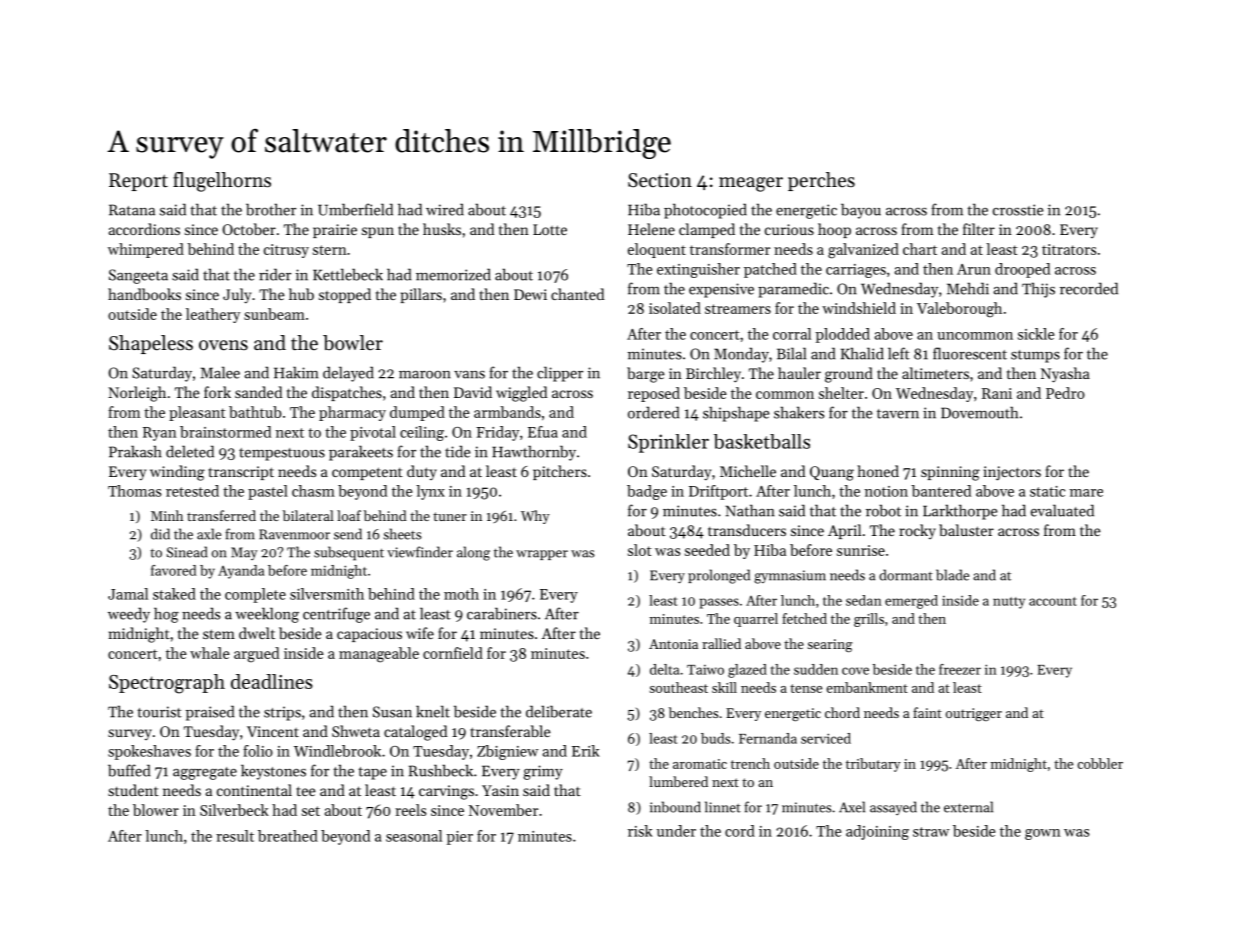 The height and width of the screenshot is (952, 1233). What do you see at coordinates (137, 394) in the screenshot?
I see `Norleigh` at bounding box center [137, 394].
